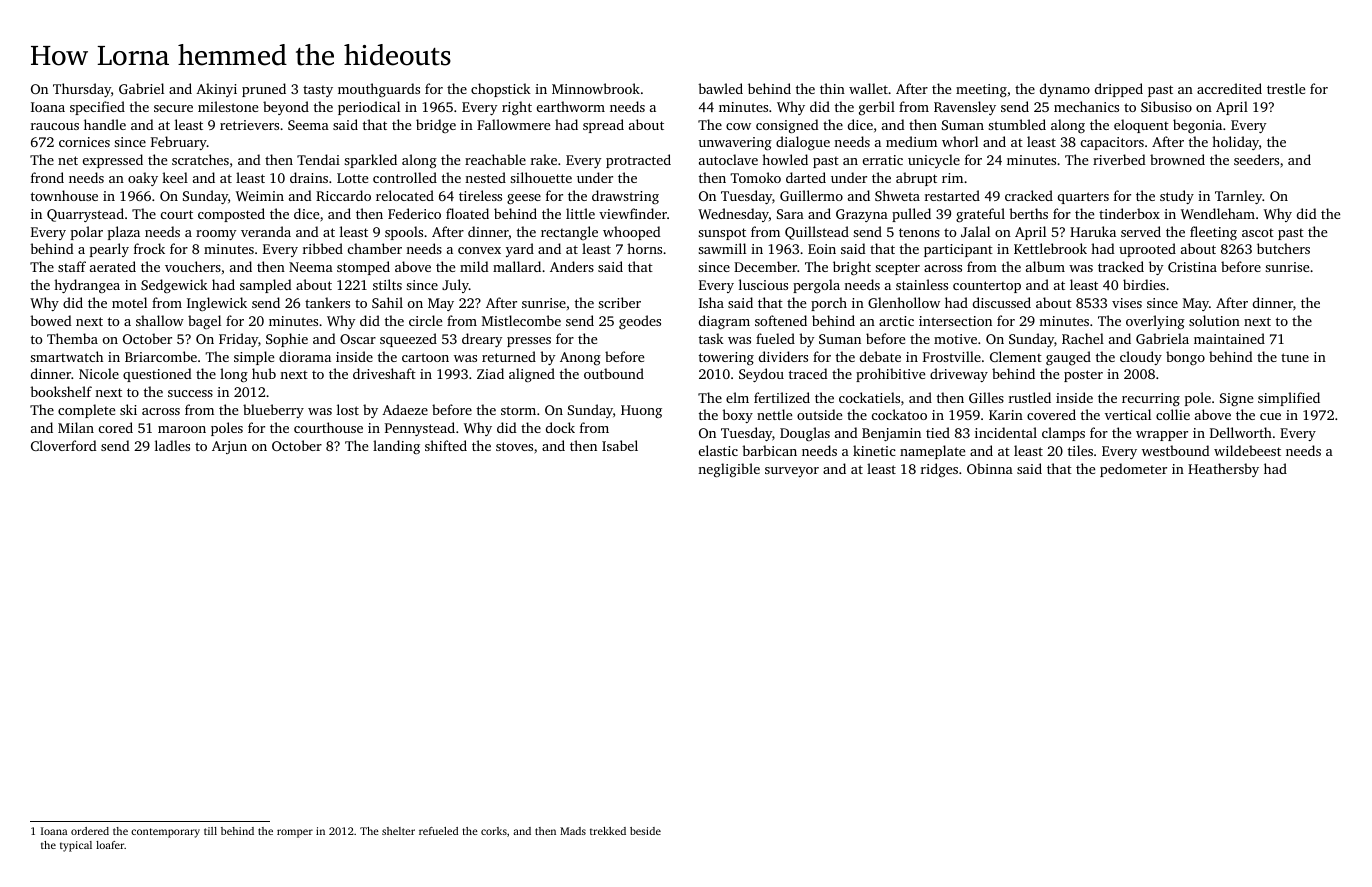 The width and height of the image is (1372, 887). What do you see at coordinates (84, 142) in the image?
I see `cornices` at bounding box center [84, 142].
